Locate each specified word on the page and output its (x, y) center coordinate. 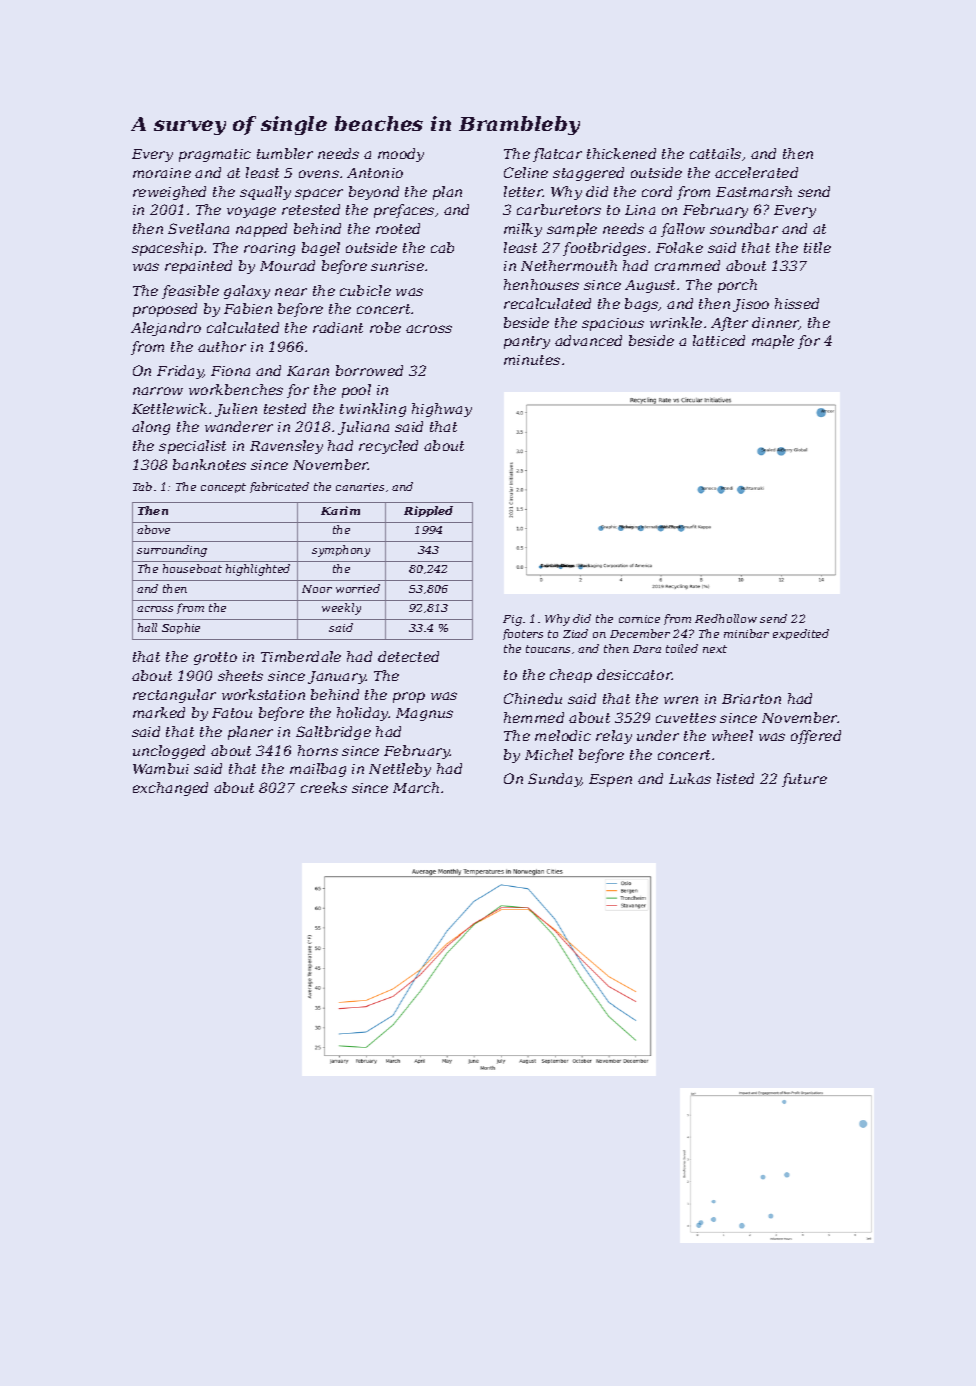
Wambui (161, 768)
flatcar (557, 155)
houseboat (192, 568)
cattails (715, 153)
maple (773, 342)
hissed (797, 303)
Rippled (428, 511)
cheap (571, 676)
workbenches (236, 389)
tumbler (285, 153)
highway (442, 410)
